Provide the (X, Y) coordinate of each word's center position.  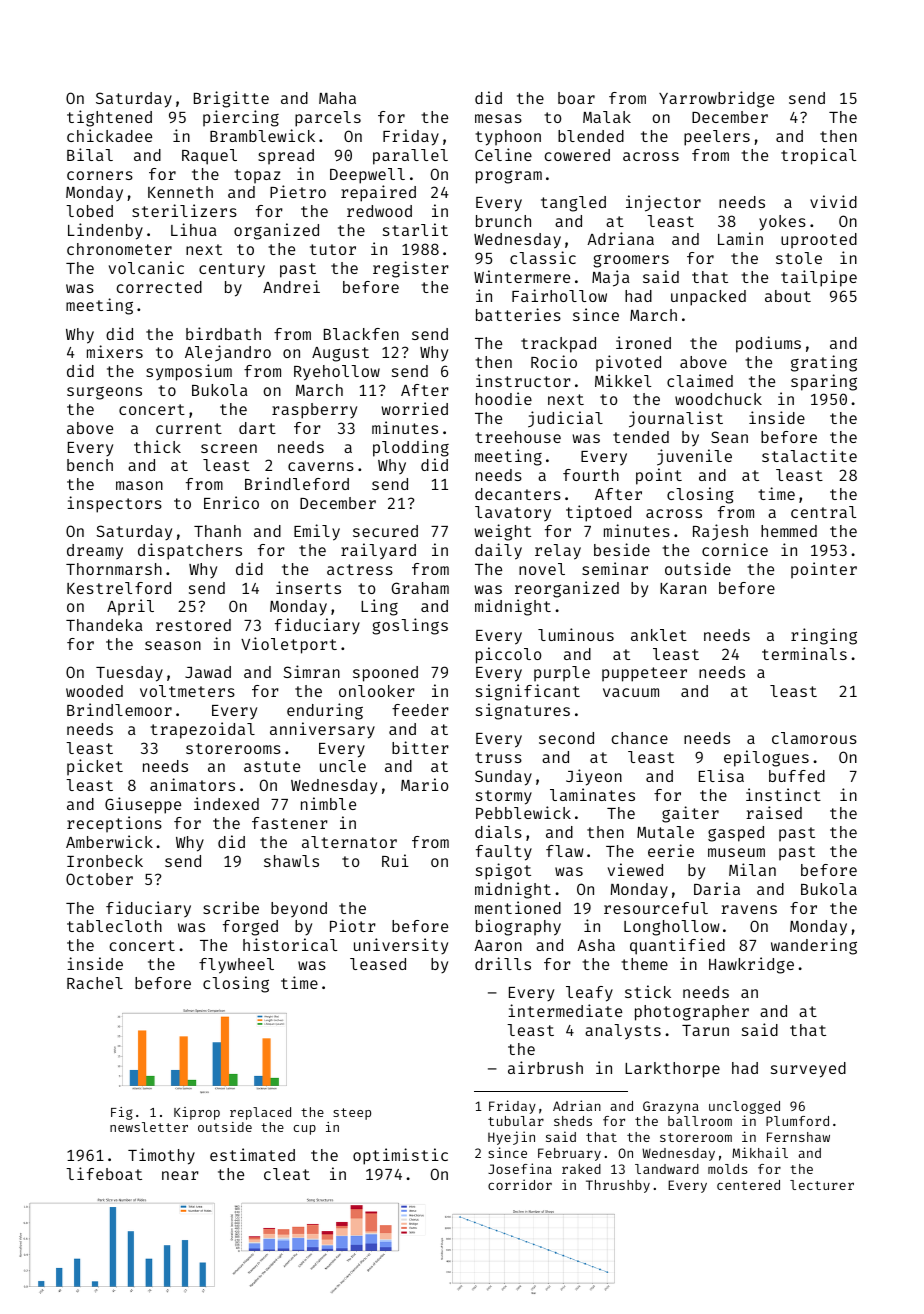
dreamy (95, 551)
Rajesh (720, 532)
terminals (804, 653)
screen (229, 448)
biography (518, 927)
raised (774, 812)
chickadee (109, 135)
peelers (717, 138)
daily (498, 551)
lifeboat (104, 1173)
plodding (411, 448)
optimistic (400, 1156)
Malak (607, 117)
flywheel (236, 966)
